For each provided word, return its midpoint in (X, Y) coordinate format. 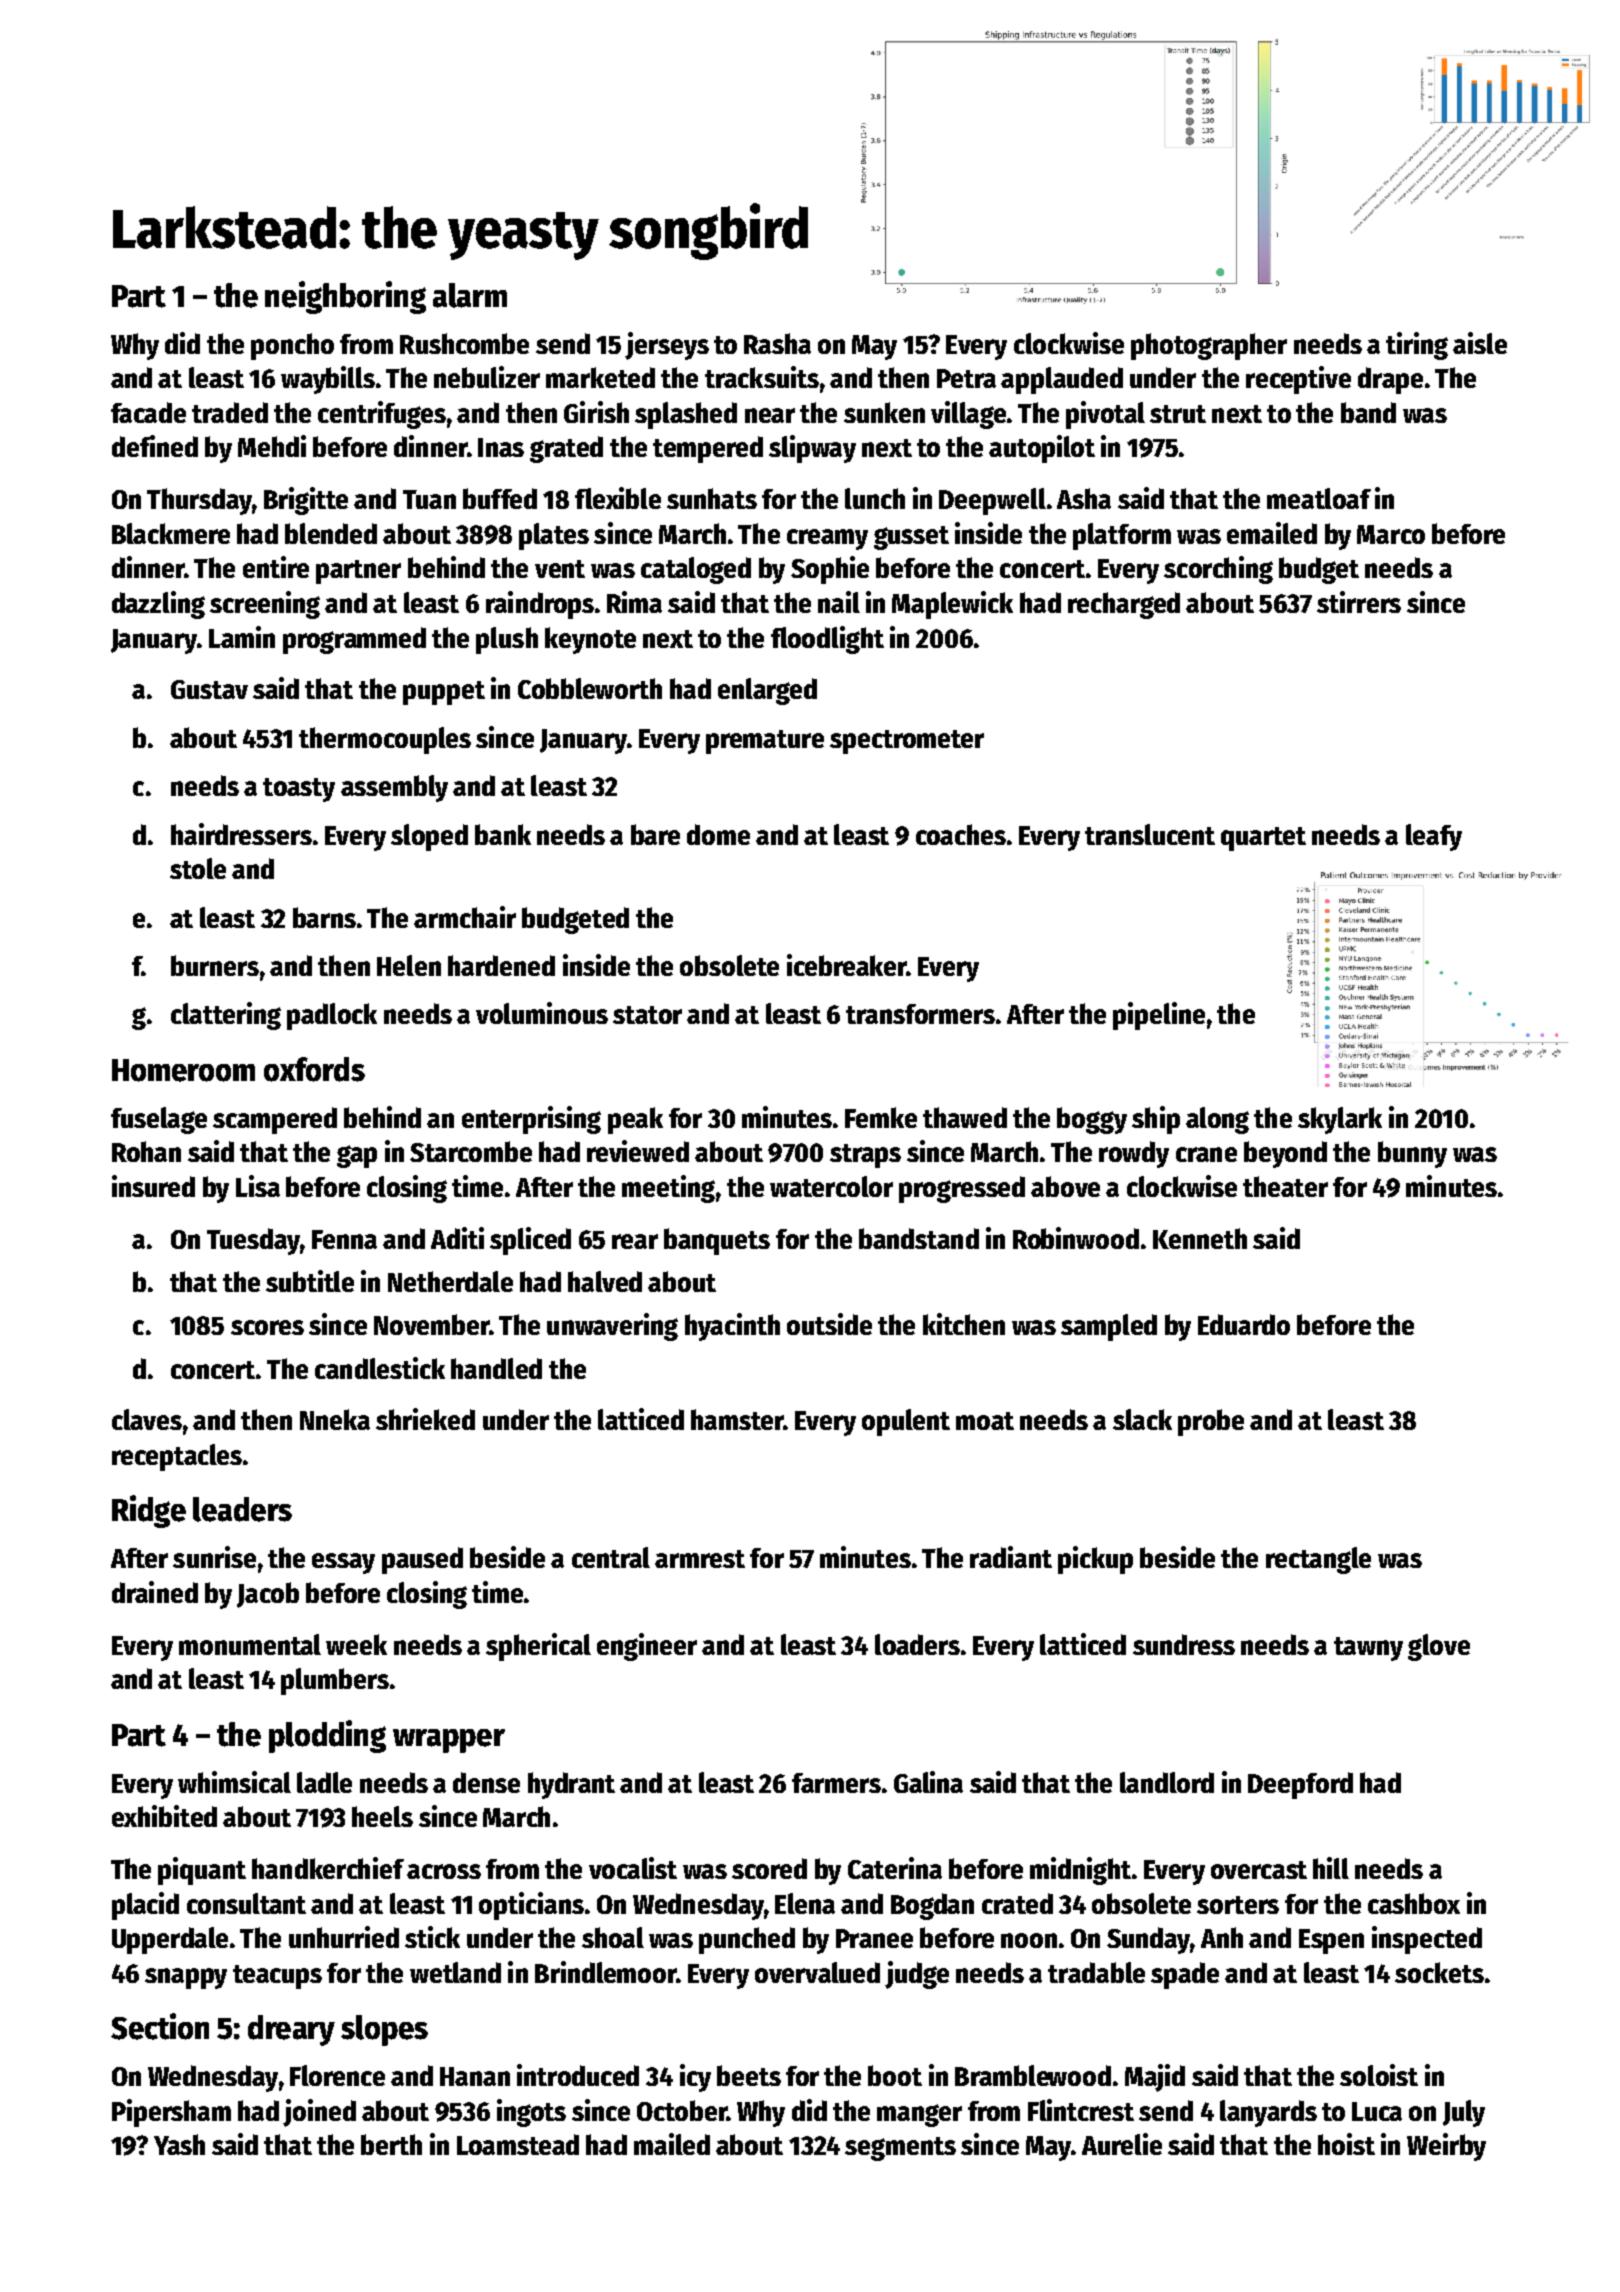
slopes (384, 2030)
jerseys (667, 346)
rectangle (1318, 1560)
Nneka (335, 1419)
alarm (470, 295)
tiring (1417, 346)
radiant (1011, 1557)
